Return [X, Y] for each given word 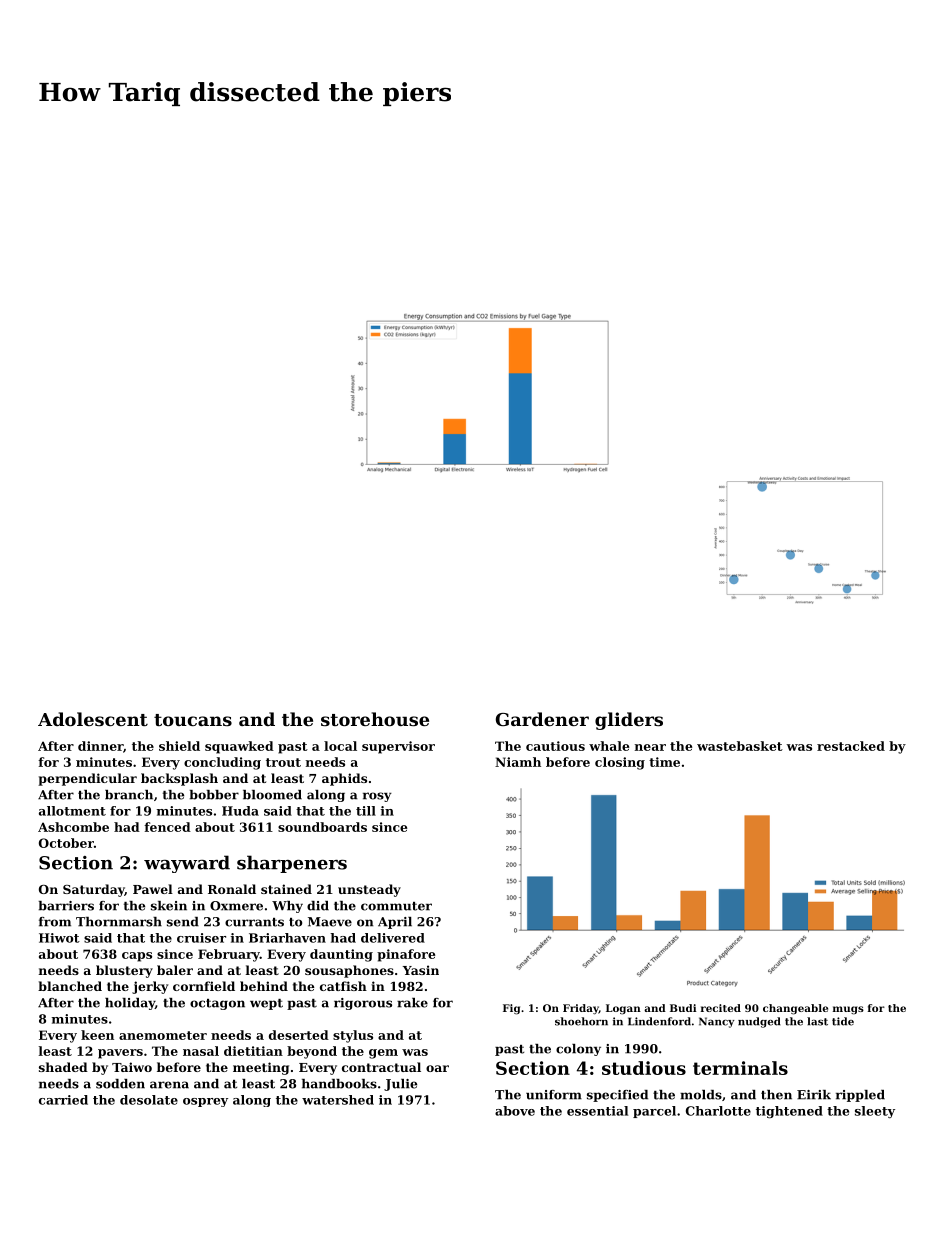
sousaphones [349, 971]
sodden [120, 1084]
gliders [629, 721]
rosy [377, 797]
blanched [70, 986]
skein [169, 906]
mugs [848, 1010]
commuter [396, 906]
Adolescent [93, 719]
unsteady [369, 890]
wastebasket [740, 746]
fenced [167, 827]
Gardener [542, 719]
